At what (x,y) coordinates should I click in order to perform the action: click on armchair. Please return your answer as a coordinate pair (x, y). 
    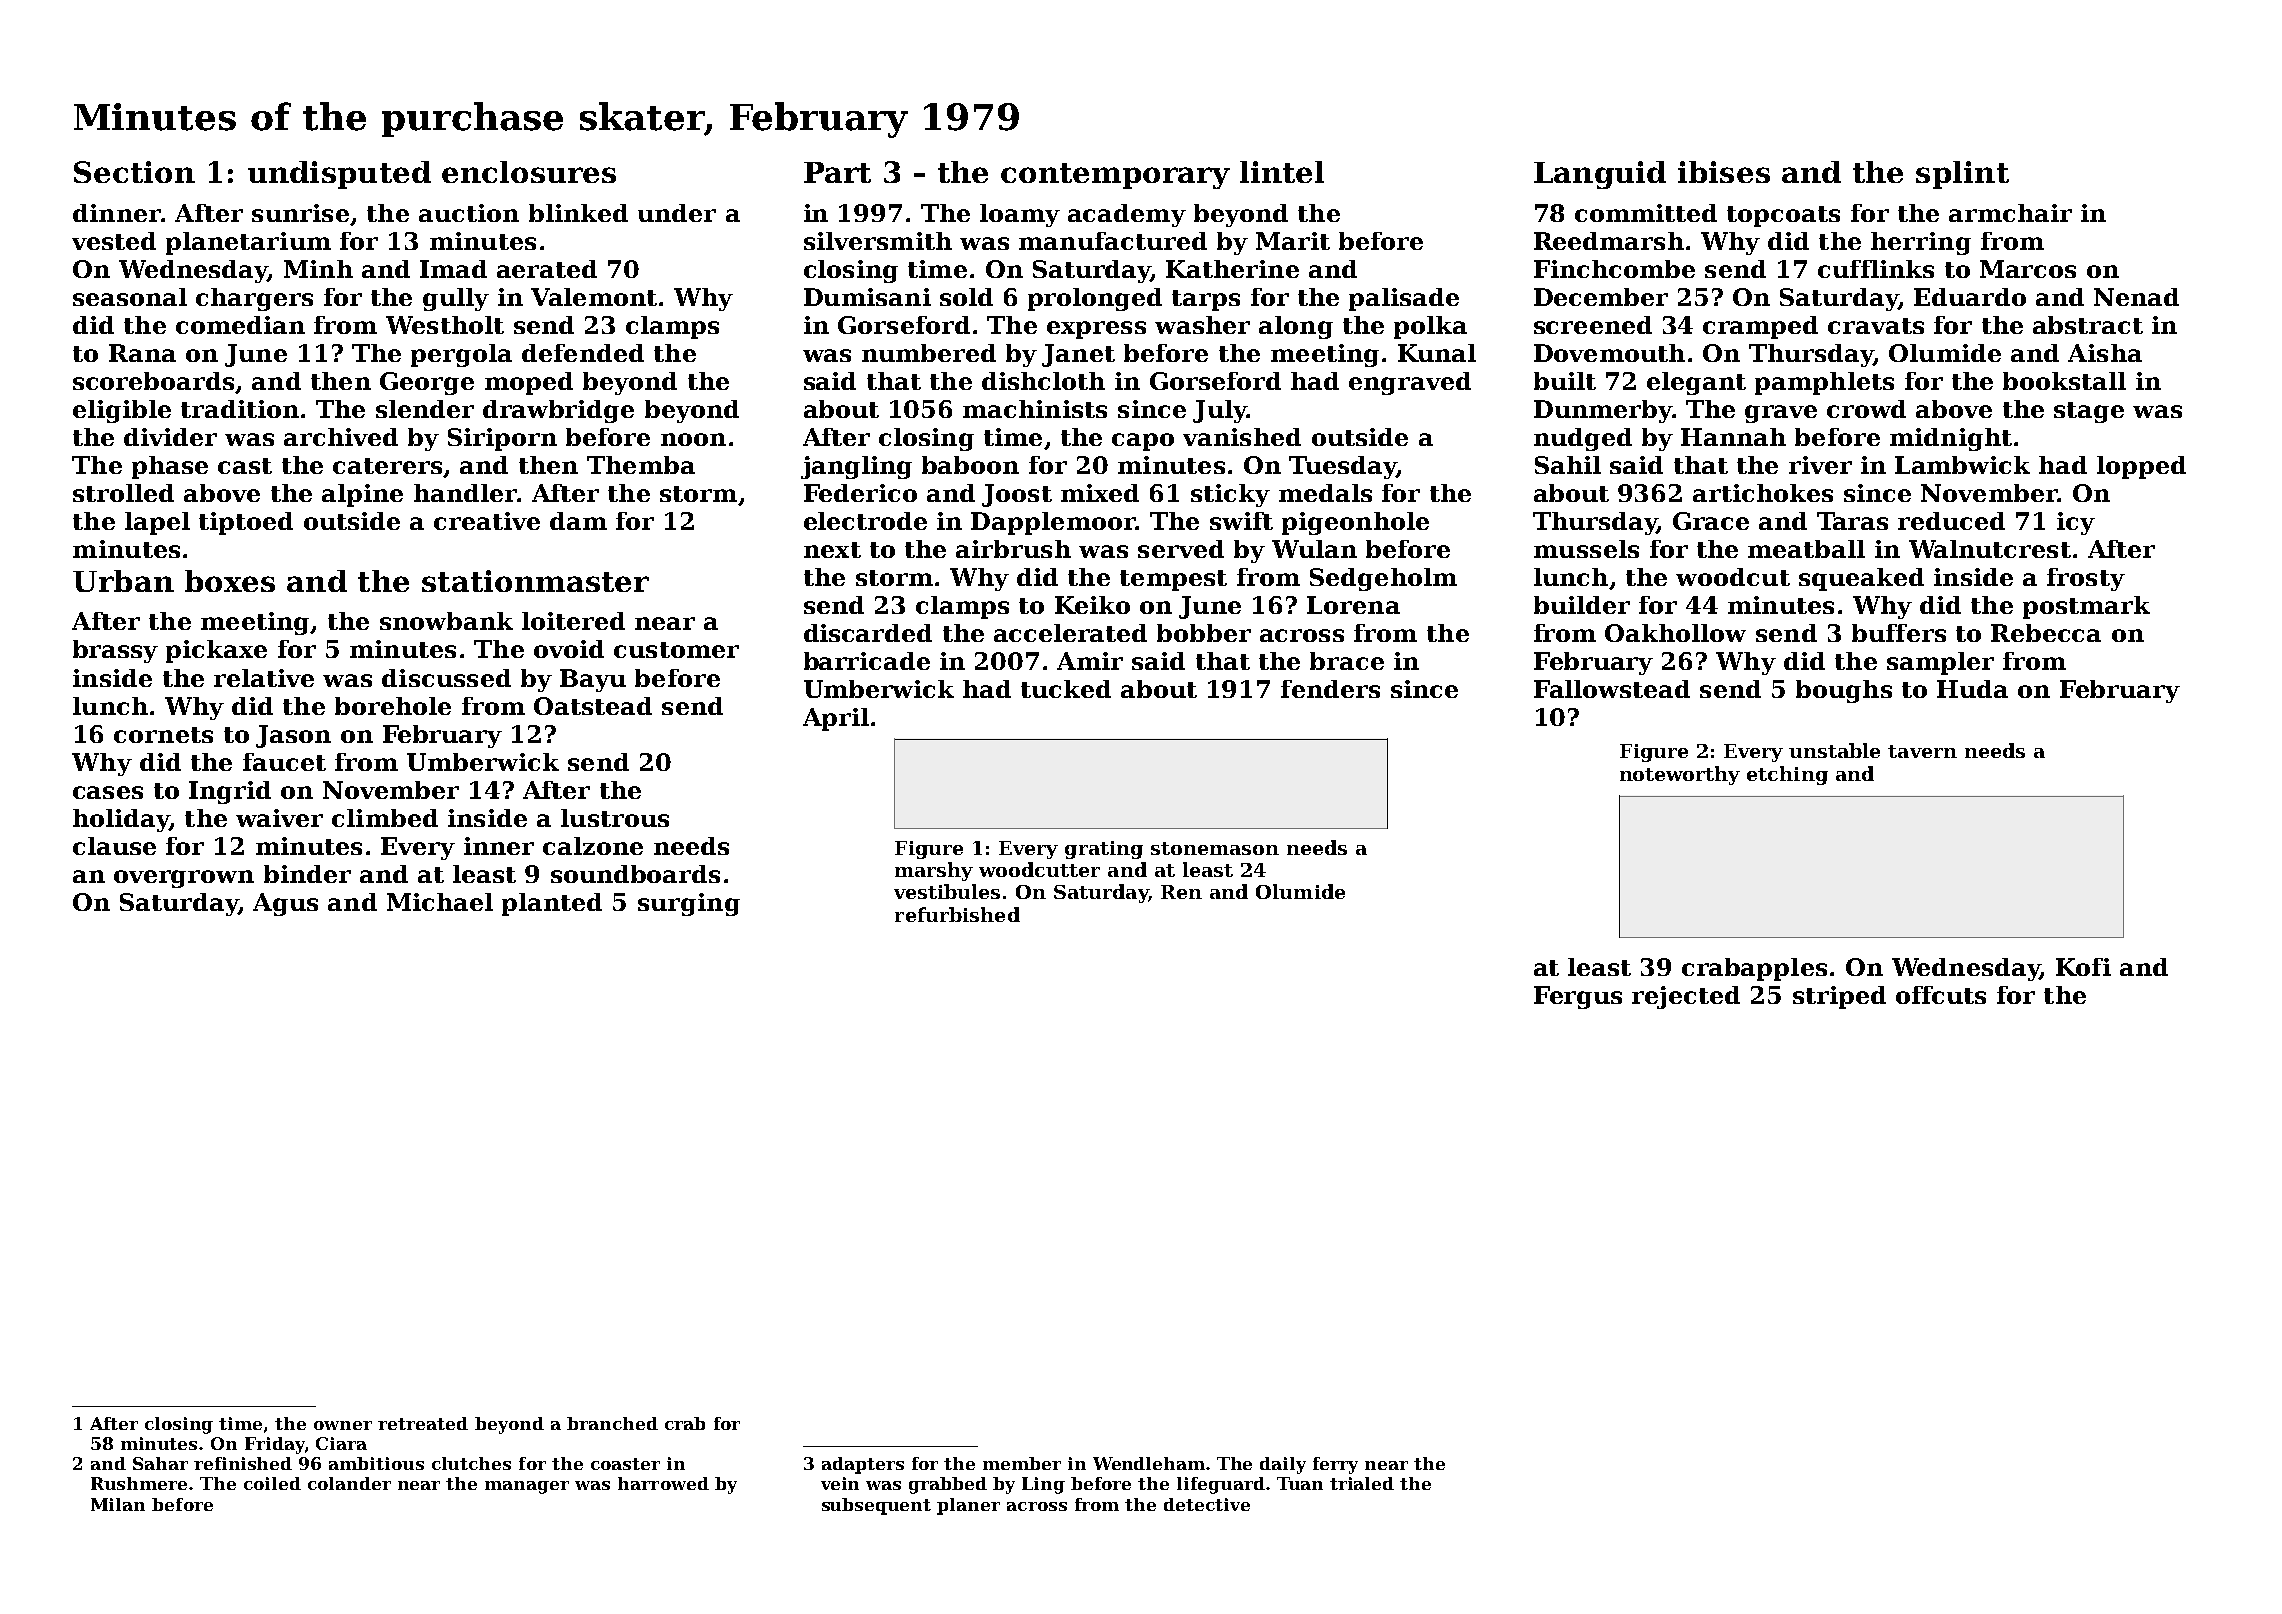
    Looking at the image, I should click on (2010, 213).
